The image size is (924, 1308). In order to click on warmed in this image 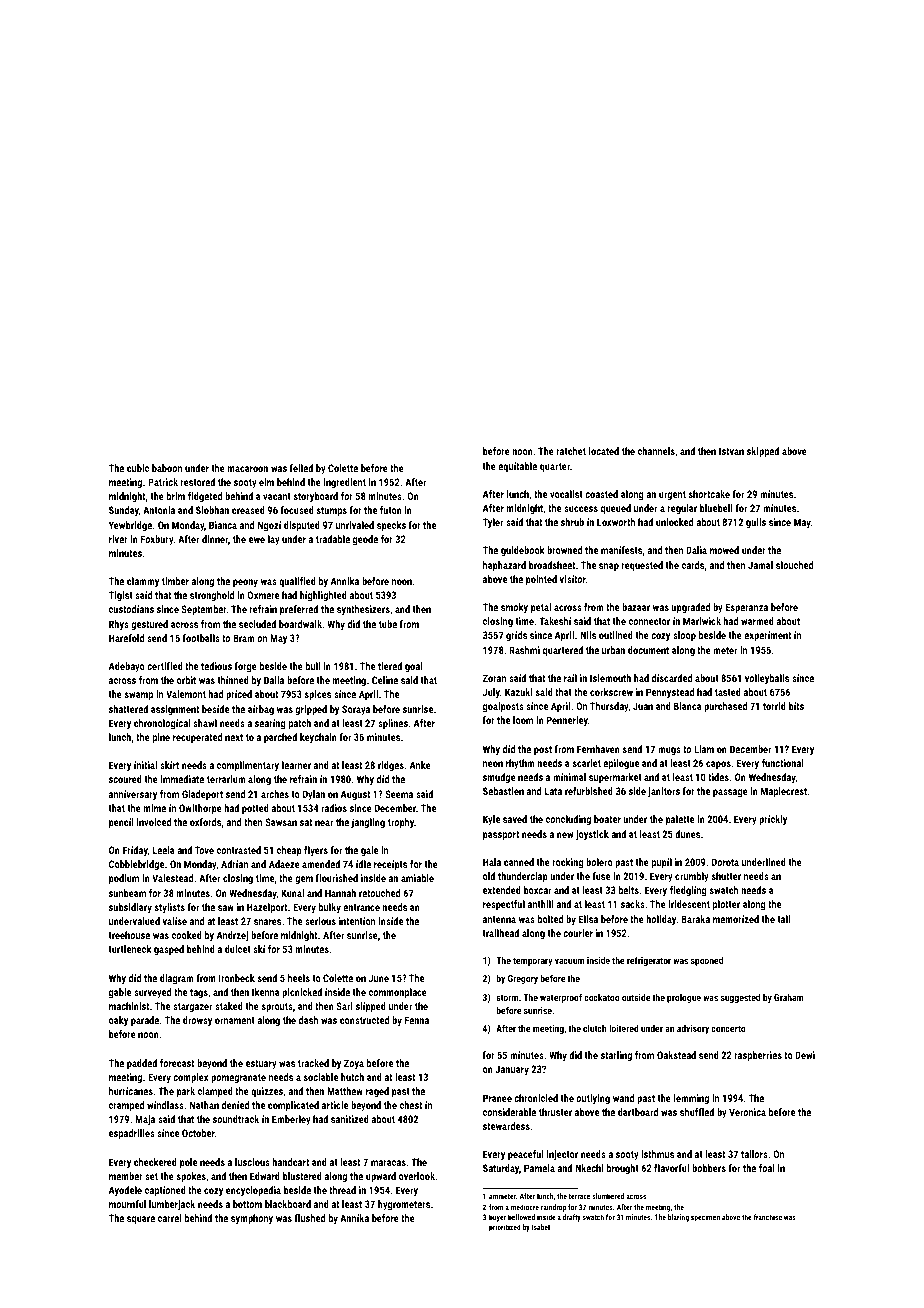, I will do `click(757, 621)`.
